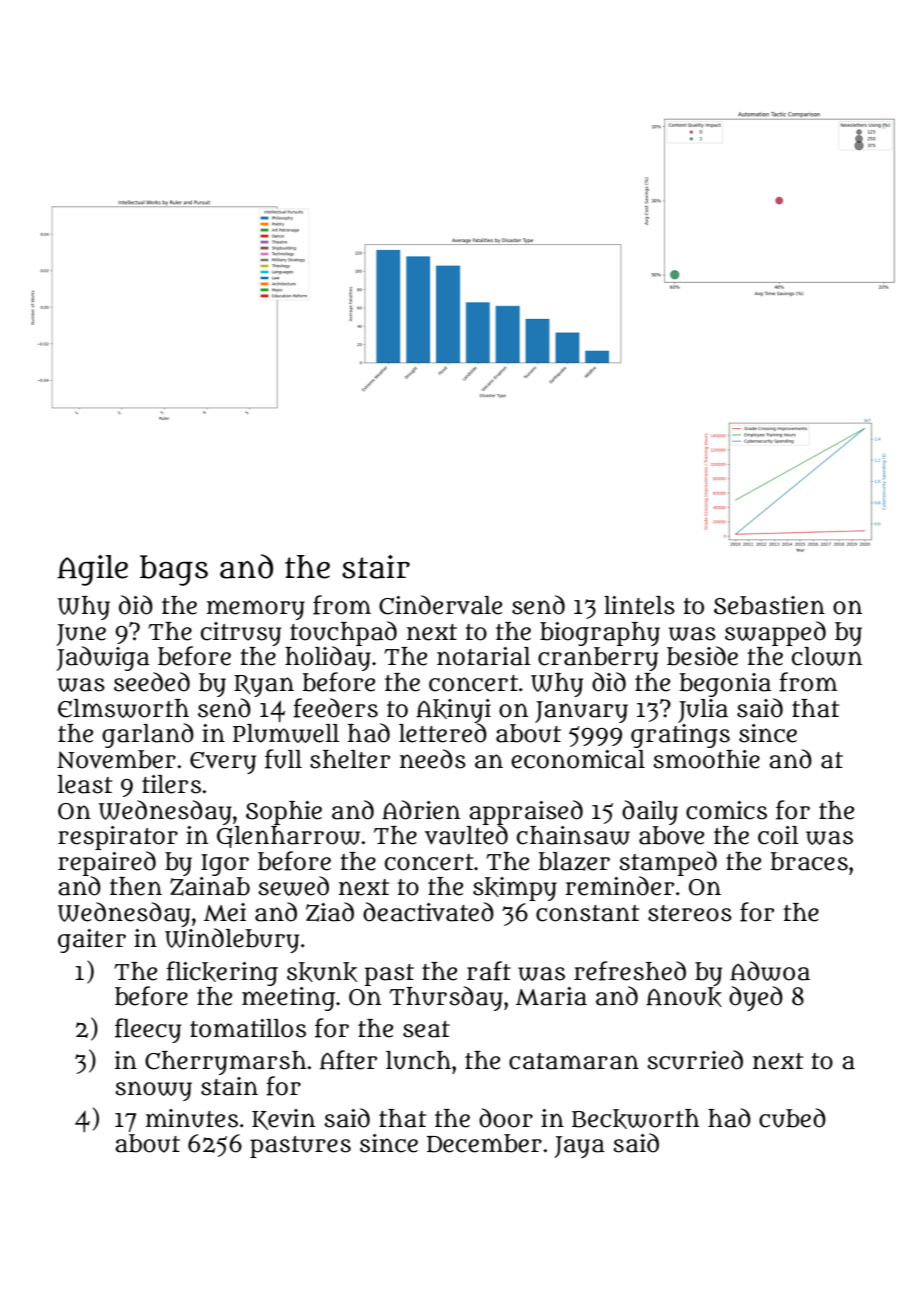  What do you see at coordinates (153, 1091) in the page?
I see `snowy` at bounding box center [153, 1091].
